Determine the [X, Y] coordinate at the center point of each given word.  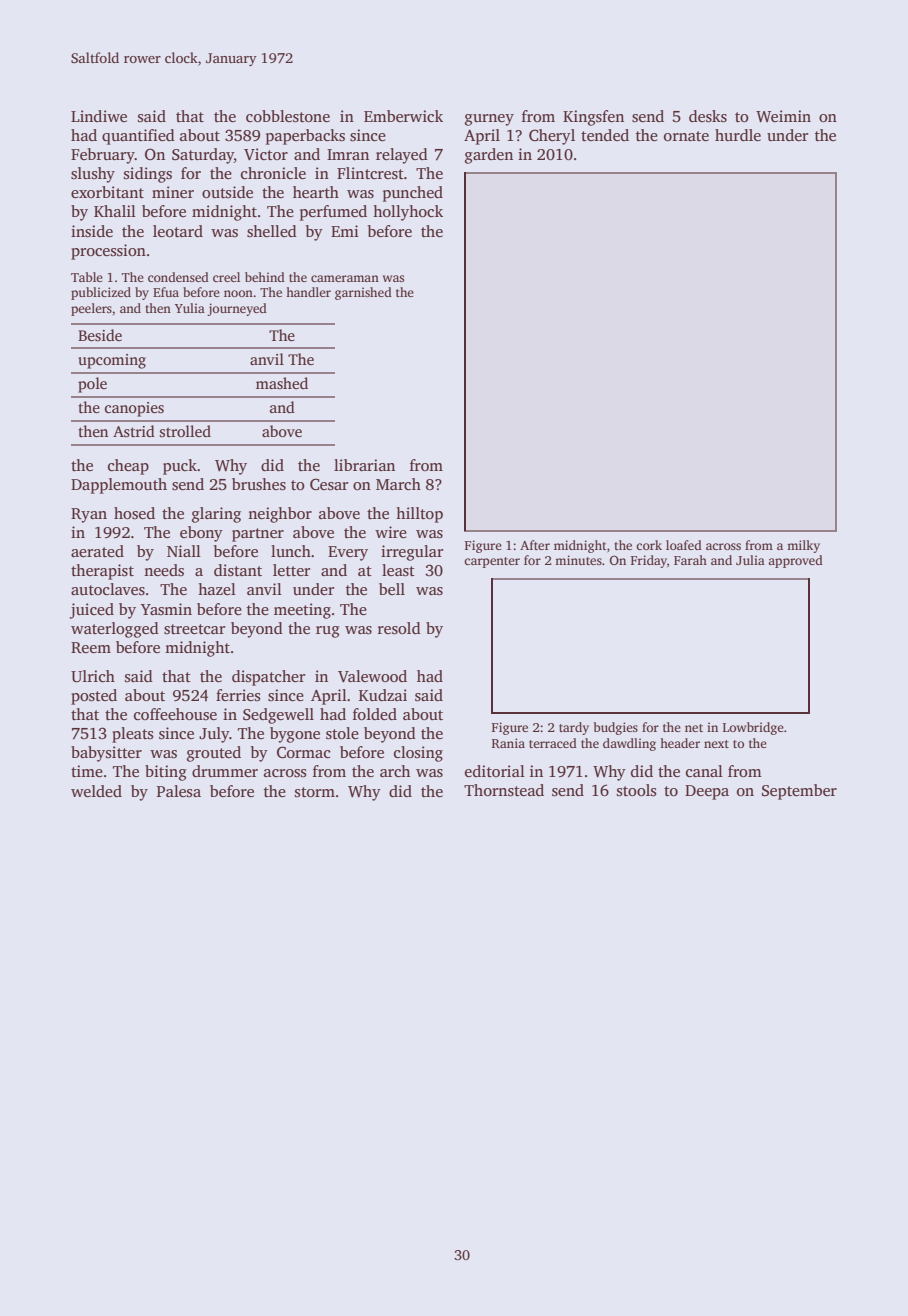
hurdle [738, 135]
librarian [364, 465]
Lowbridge [753, 728]
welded [96, 791]
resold [399, 628]
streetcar [194, 629]
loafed [684, 545]
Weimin [783, 116]
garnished [363, 293]
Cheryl [552, 137]
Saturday [203, 156]
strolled [185, 431]
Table [87, 277]
